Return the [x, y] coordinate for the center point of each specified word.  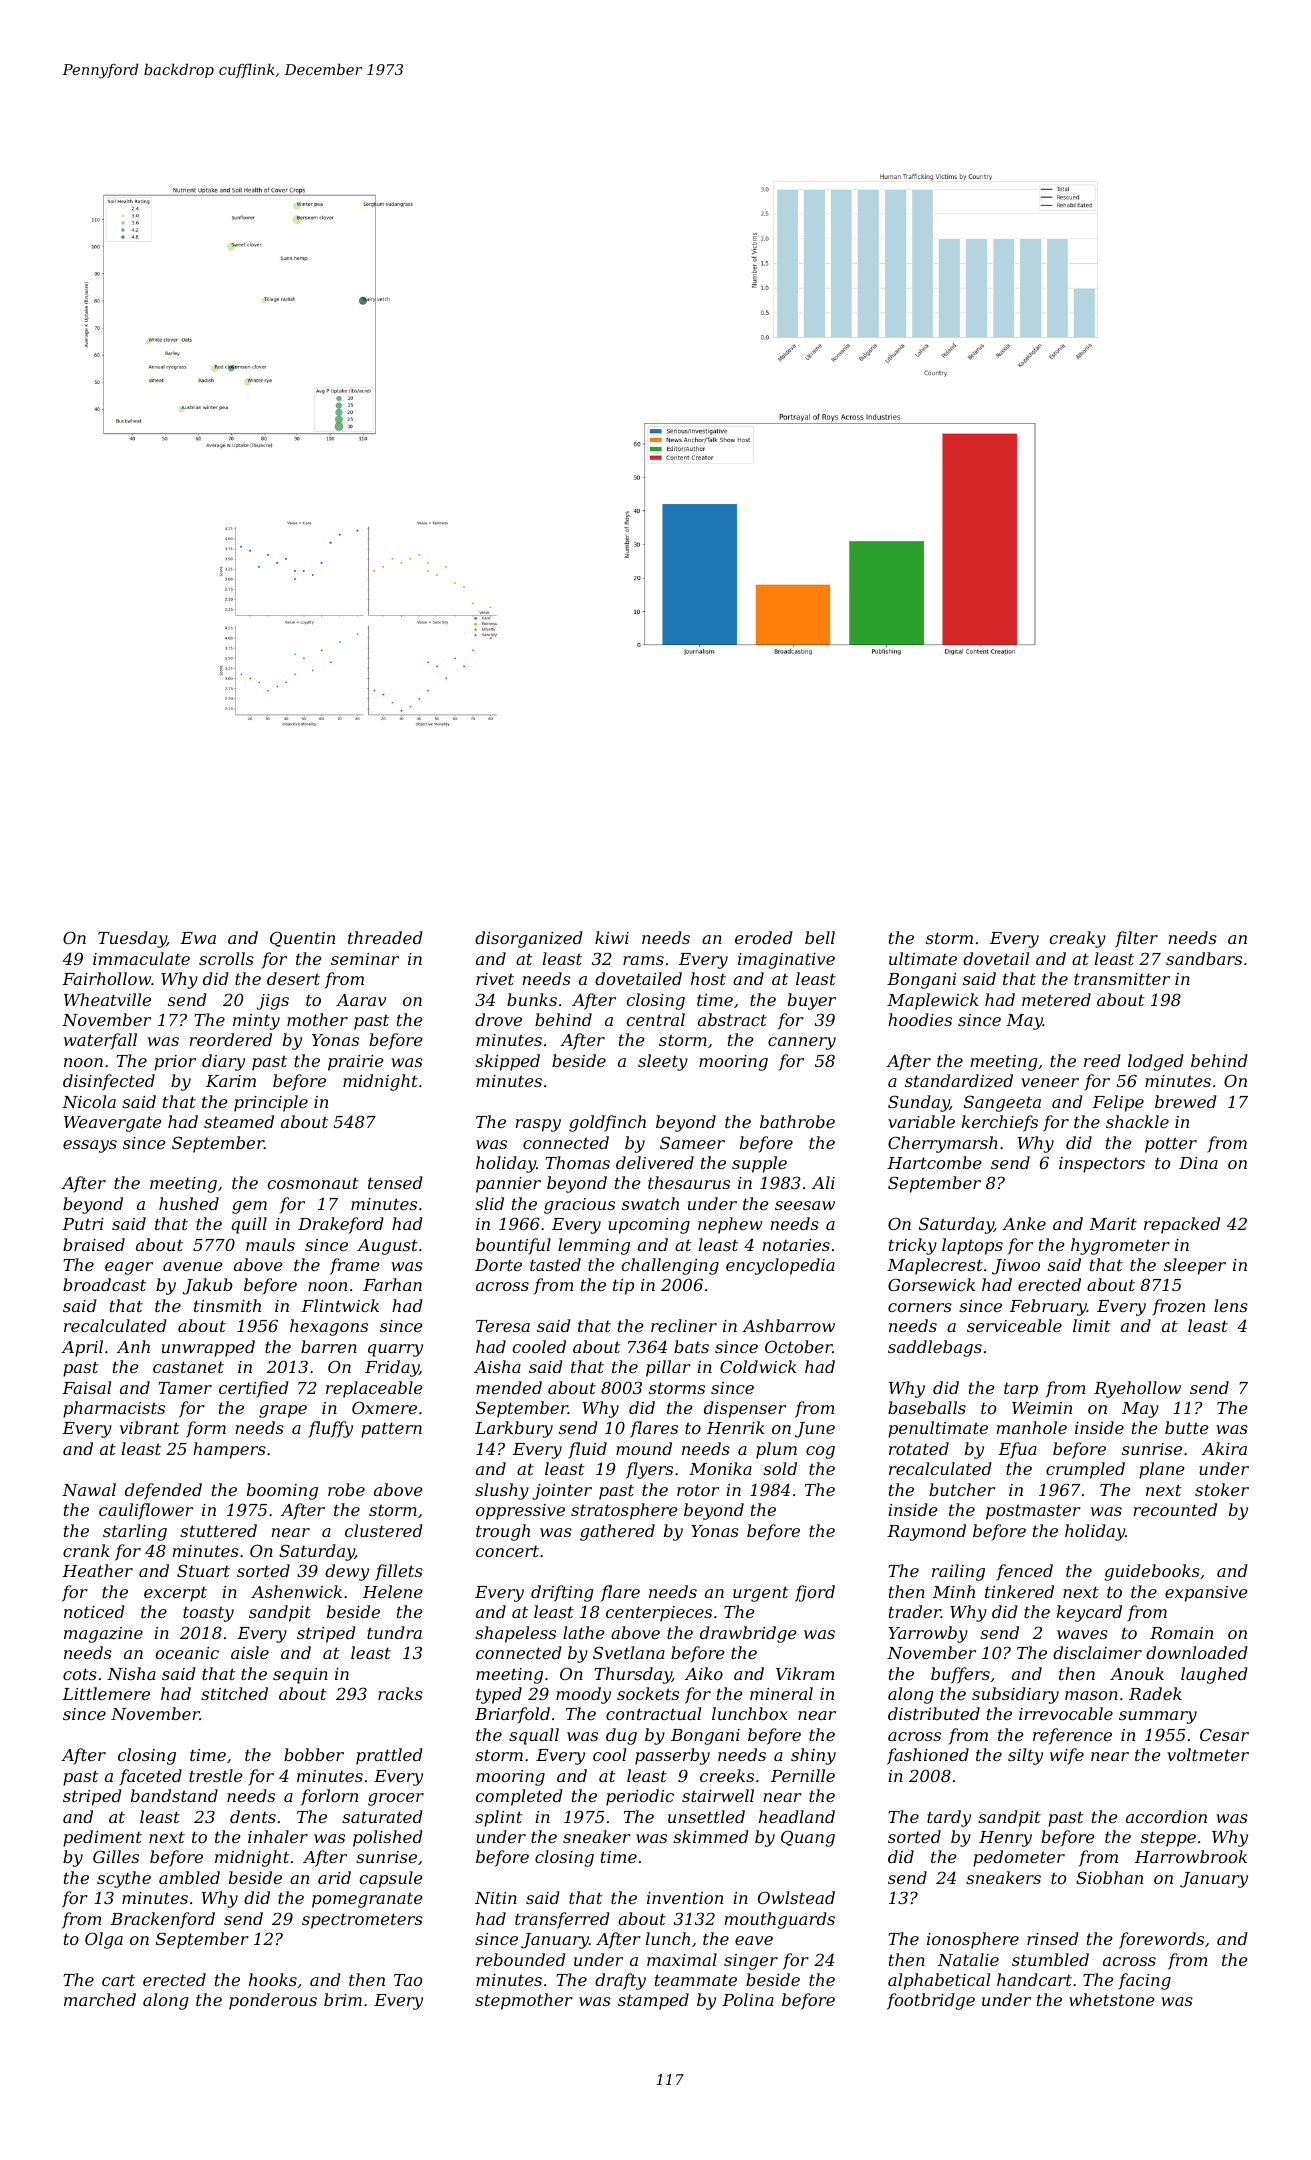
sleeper [1195, 1266]
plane [1162, 1470]
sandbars [1204, 958]
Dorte [498, 1265]
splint [498, 1818]
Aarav [361, 1000]
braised [94, 1244]
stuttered [218, 1530]
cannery [802, 1043]
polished [388, 1838]
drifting [562, 1593]
